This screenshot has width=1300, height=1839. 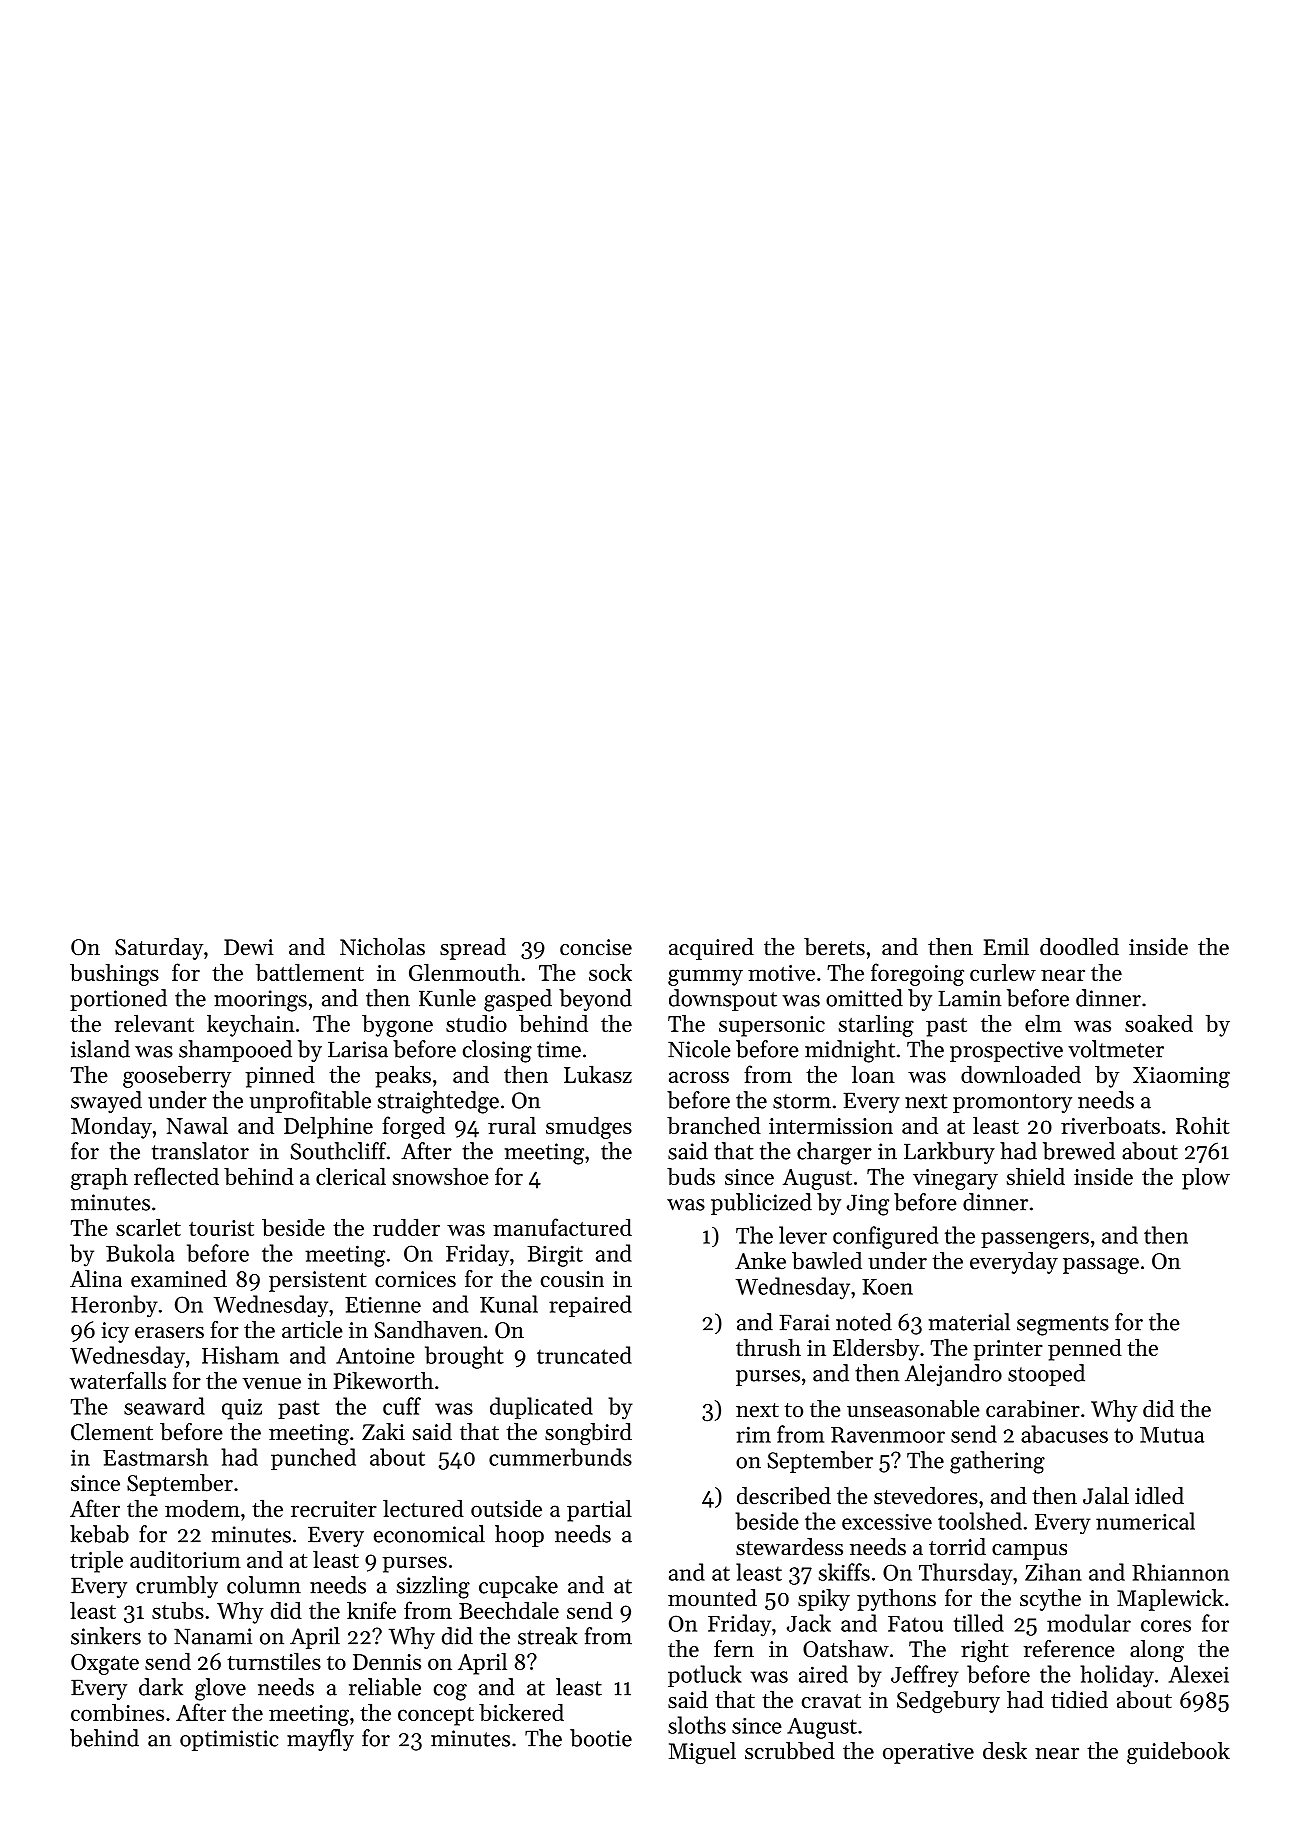 I want to click on punched, so click(x=313, y=1459).
